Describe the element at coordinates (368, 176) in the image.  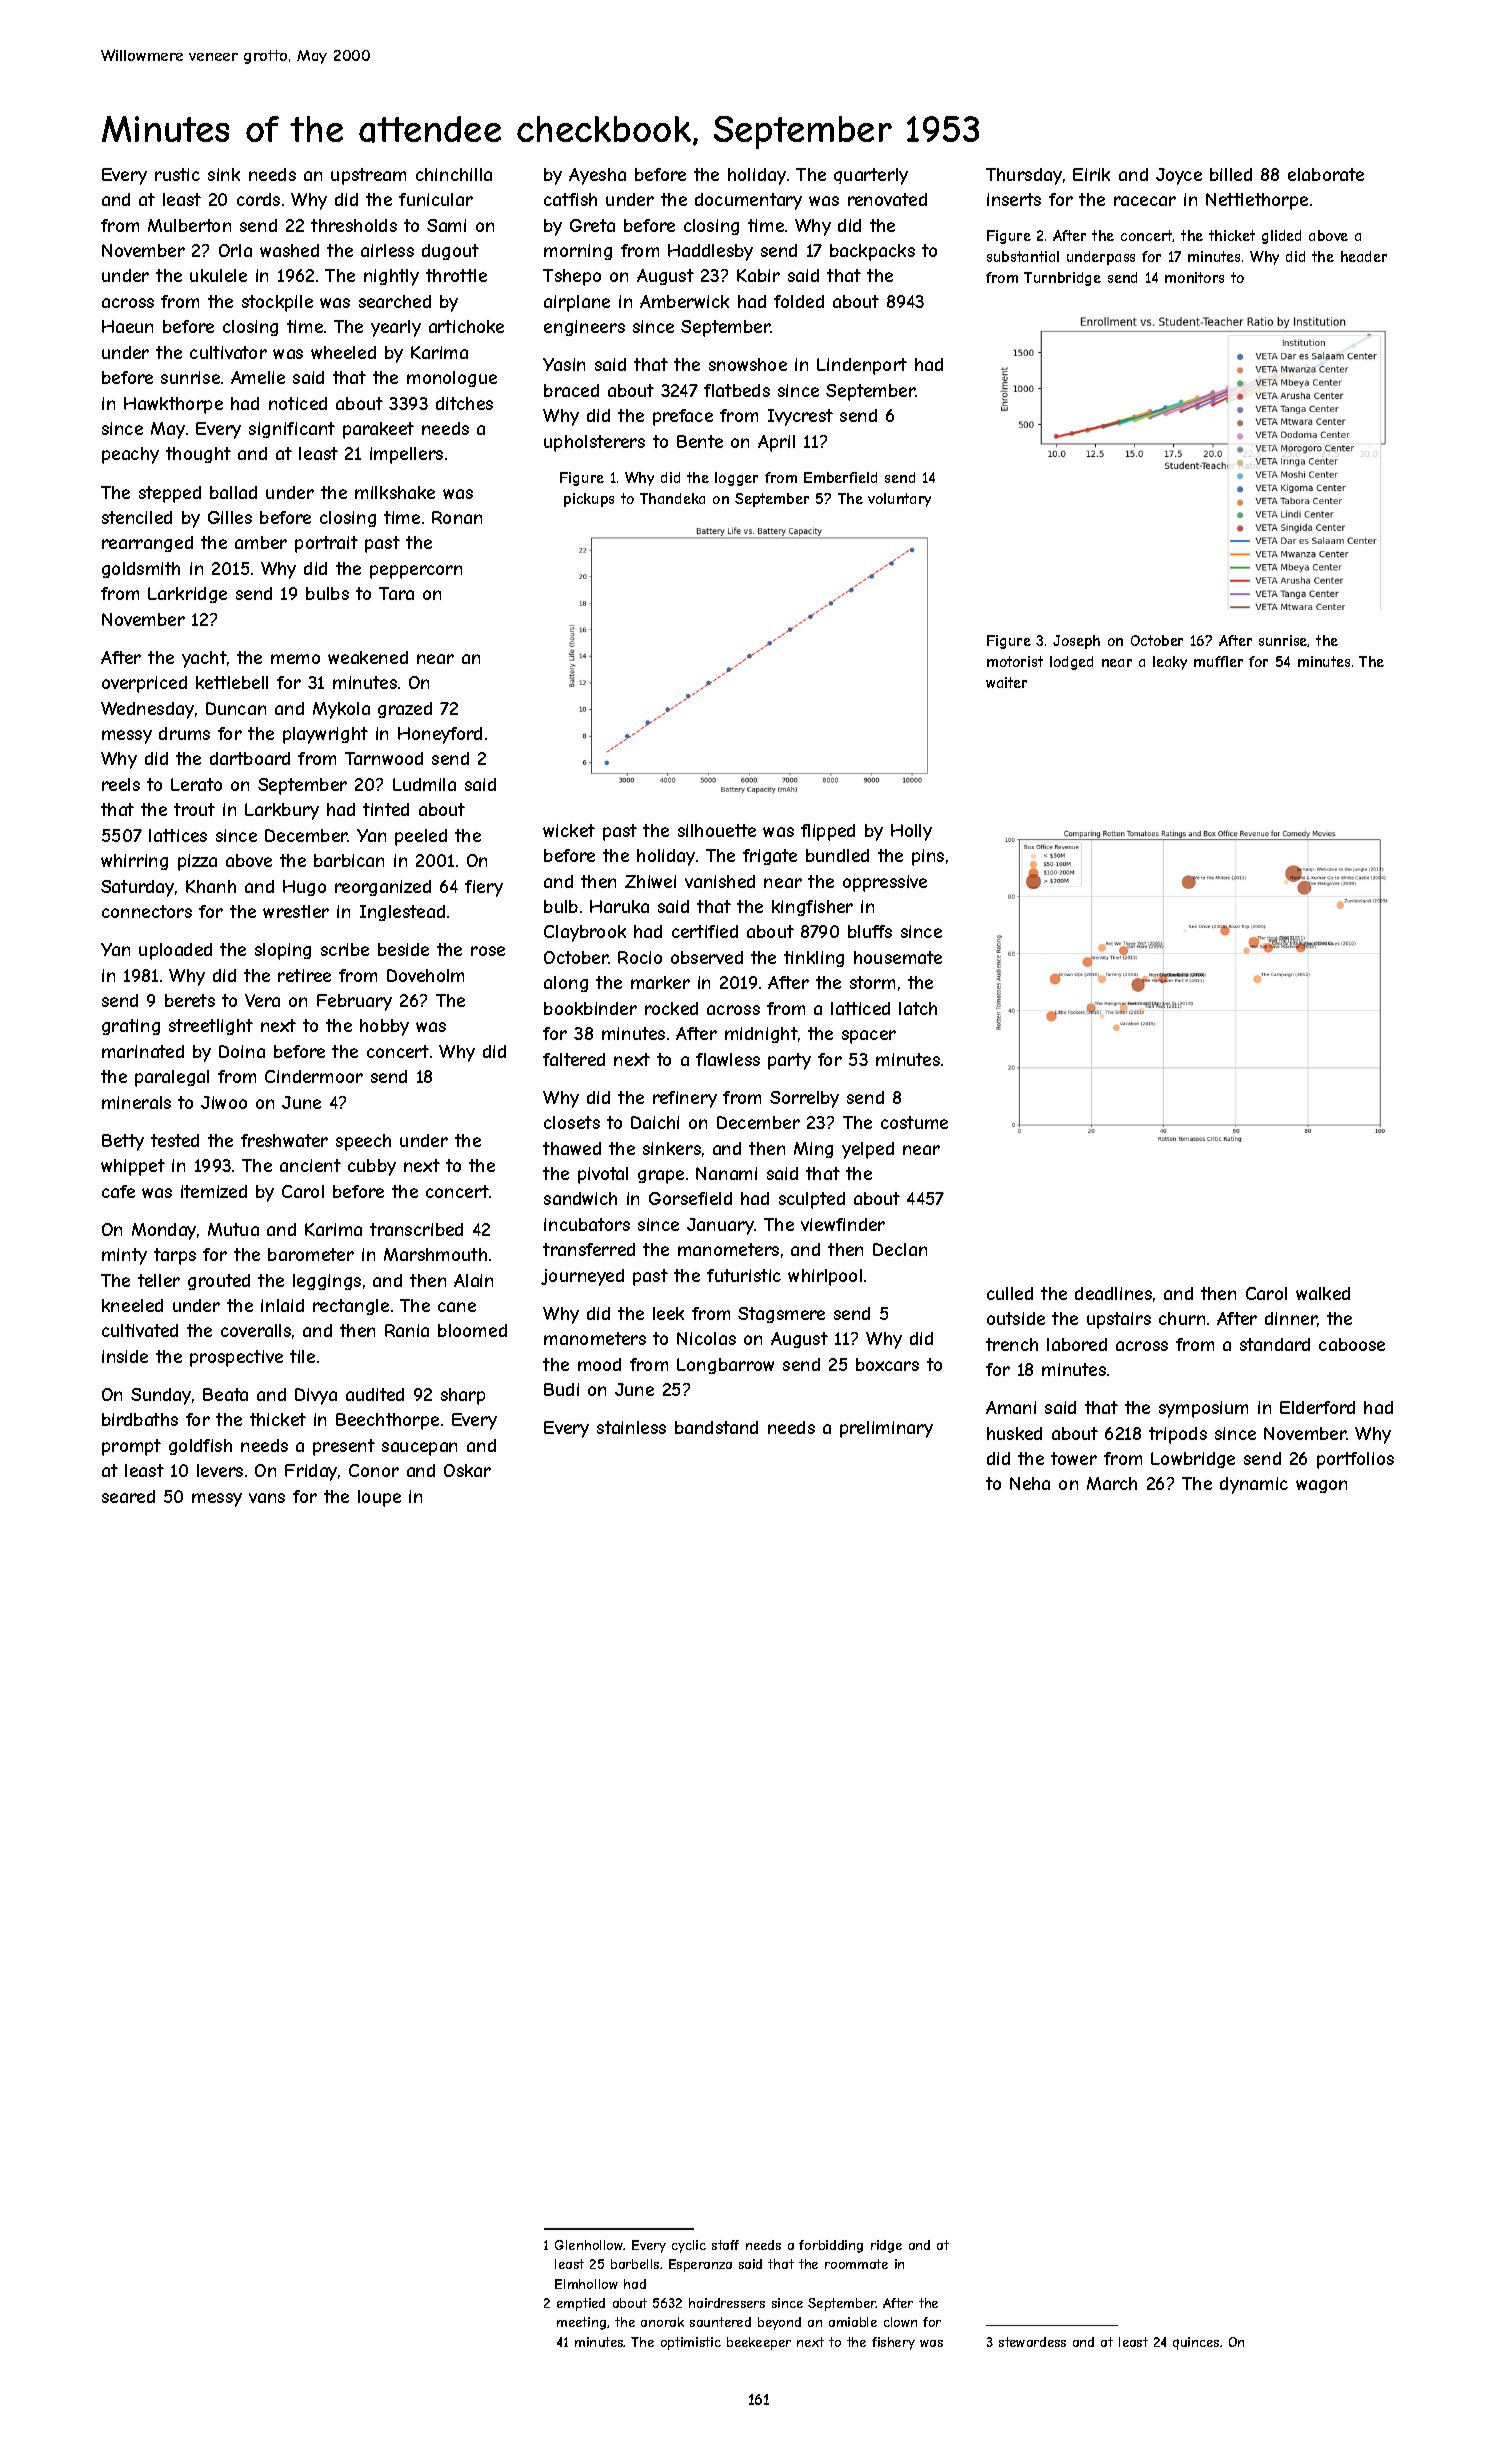
I see `upstream` at that location.
